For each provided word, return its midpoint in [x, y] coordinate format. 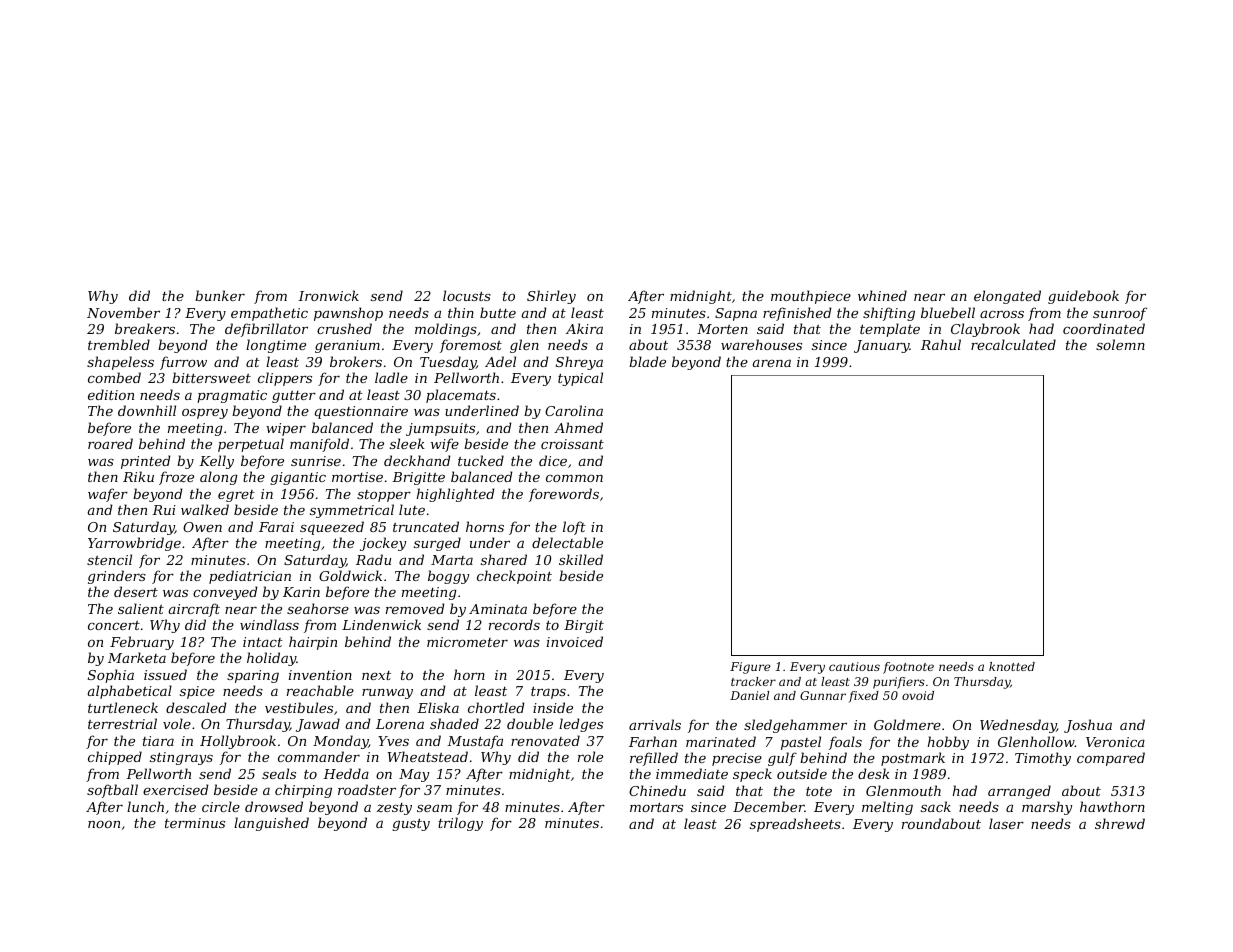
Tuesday [448, 363]
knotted [1012, 666]
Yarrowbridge [134, 544]
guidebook [1083, 297]
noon [104, 824]
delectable [567, 542]
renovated [545, 740]
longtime [276, 346]
